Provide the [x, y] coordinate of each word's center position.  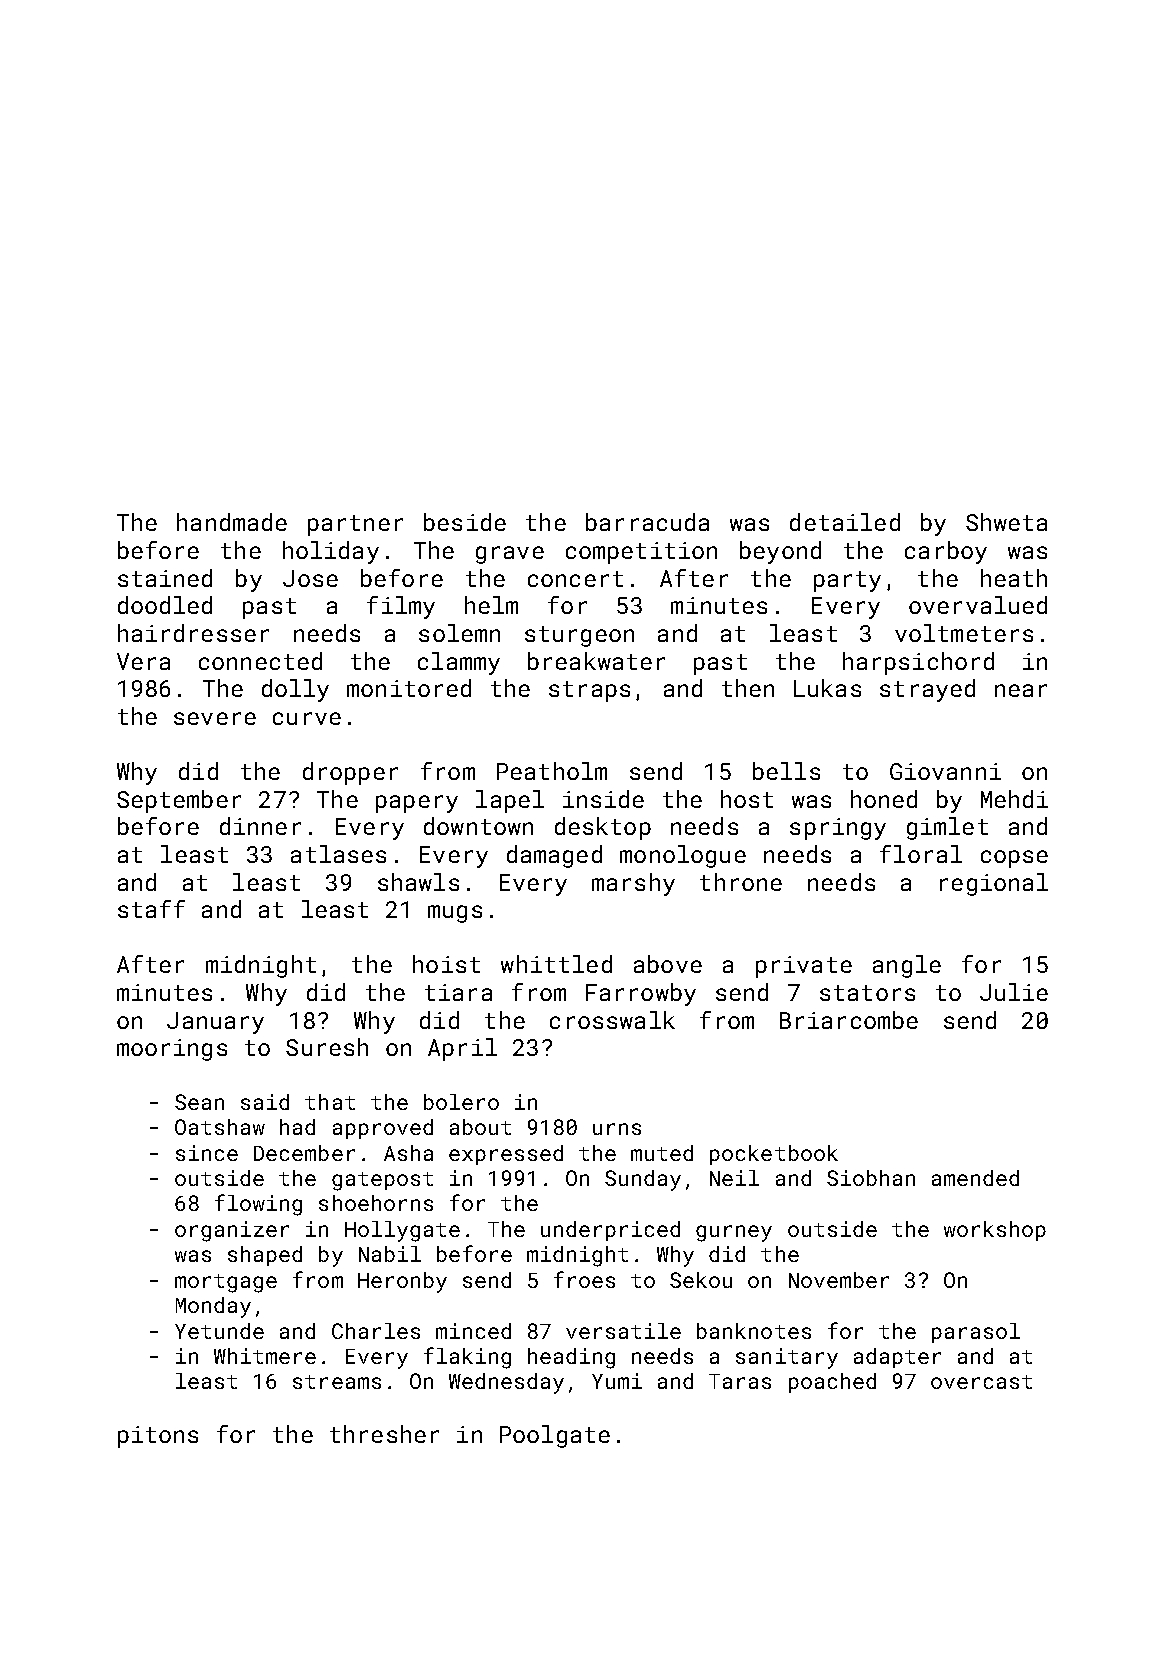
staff [151, 909]
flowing [258, 1205]
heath [1014, 578]
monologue [683, 856]
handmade [232, 522]
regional [994, 884]
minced [473, 1331]
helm [491, 605]
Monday [213, 1307]
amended [975, 1178]
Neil [734, 1178]
